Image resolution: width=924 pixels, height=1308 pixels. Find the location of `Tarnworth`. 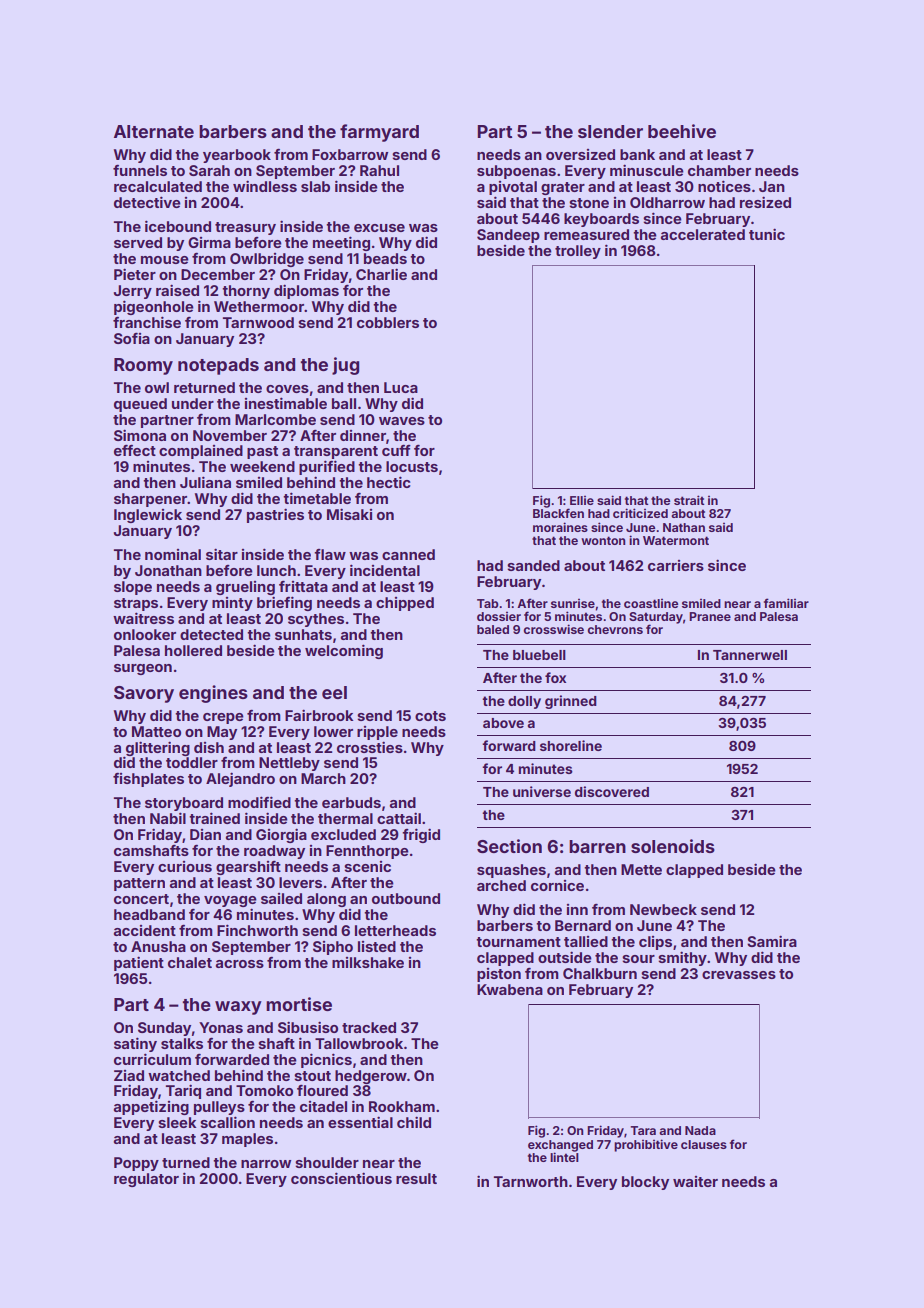

Tarnworth is located at coordinates (531, 1181).
